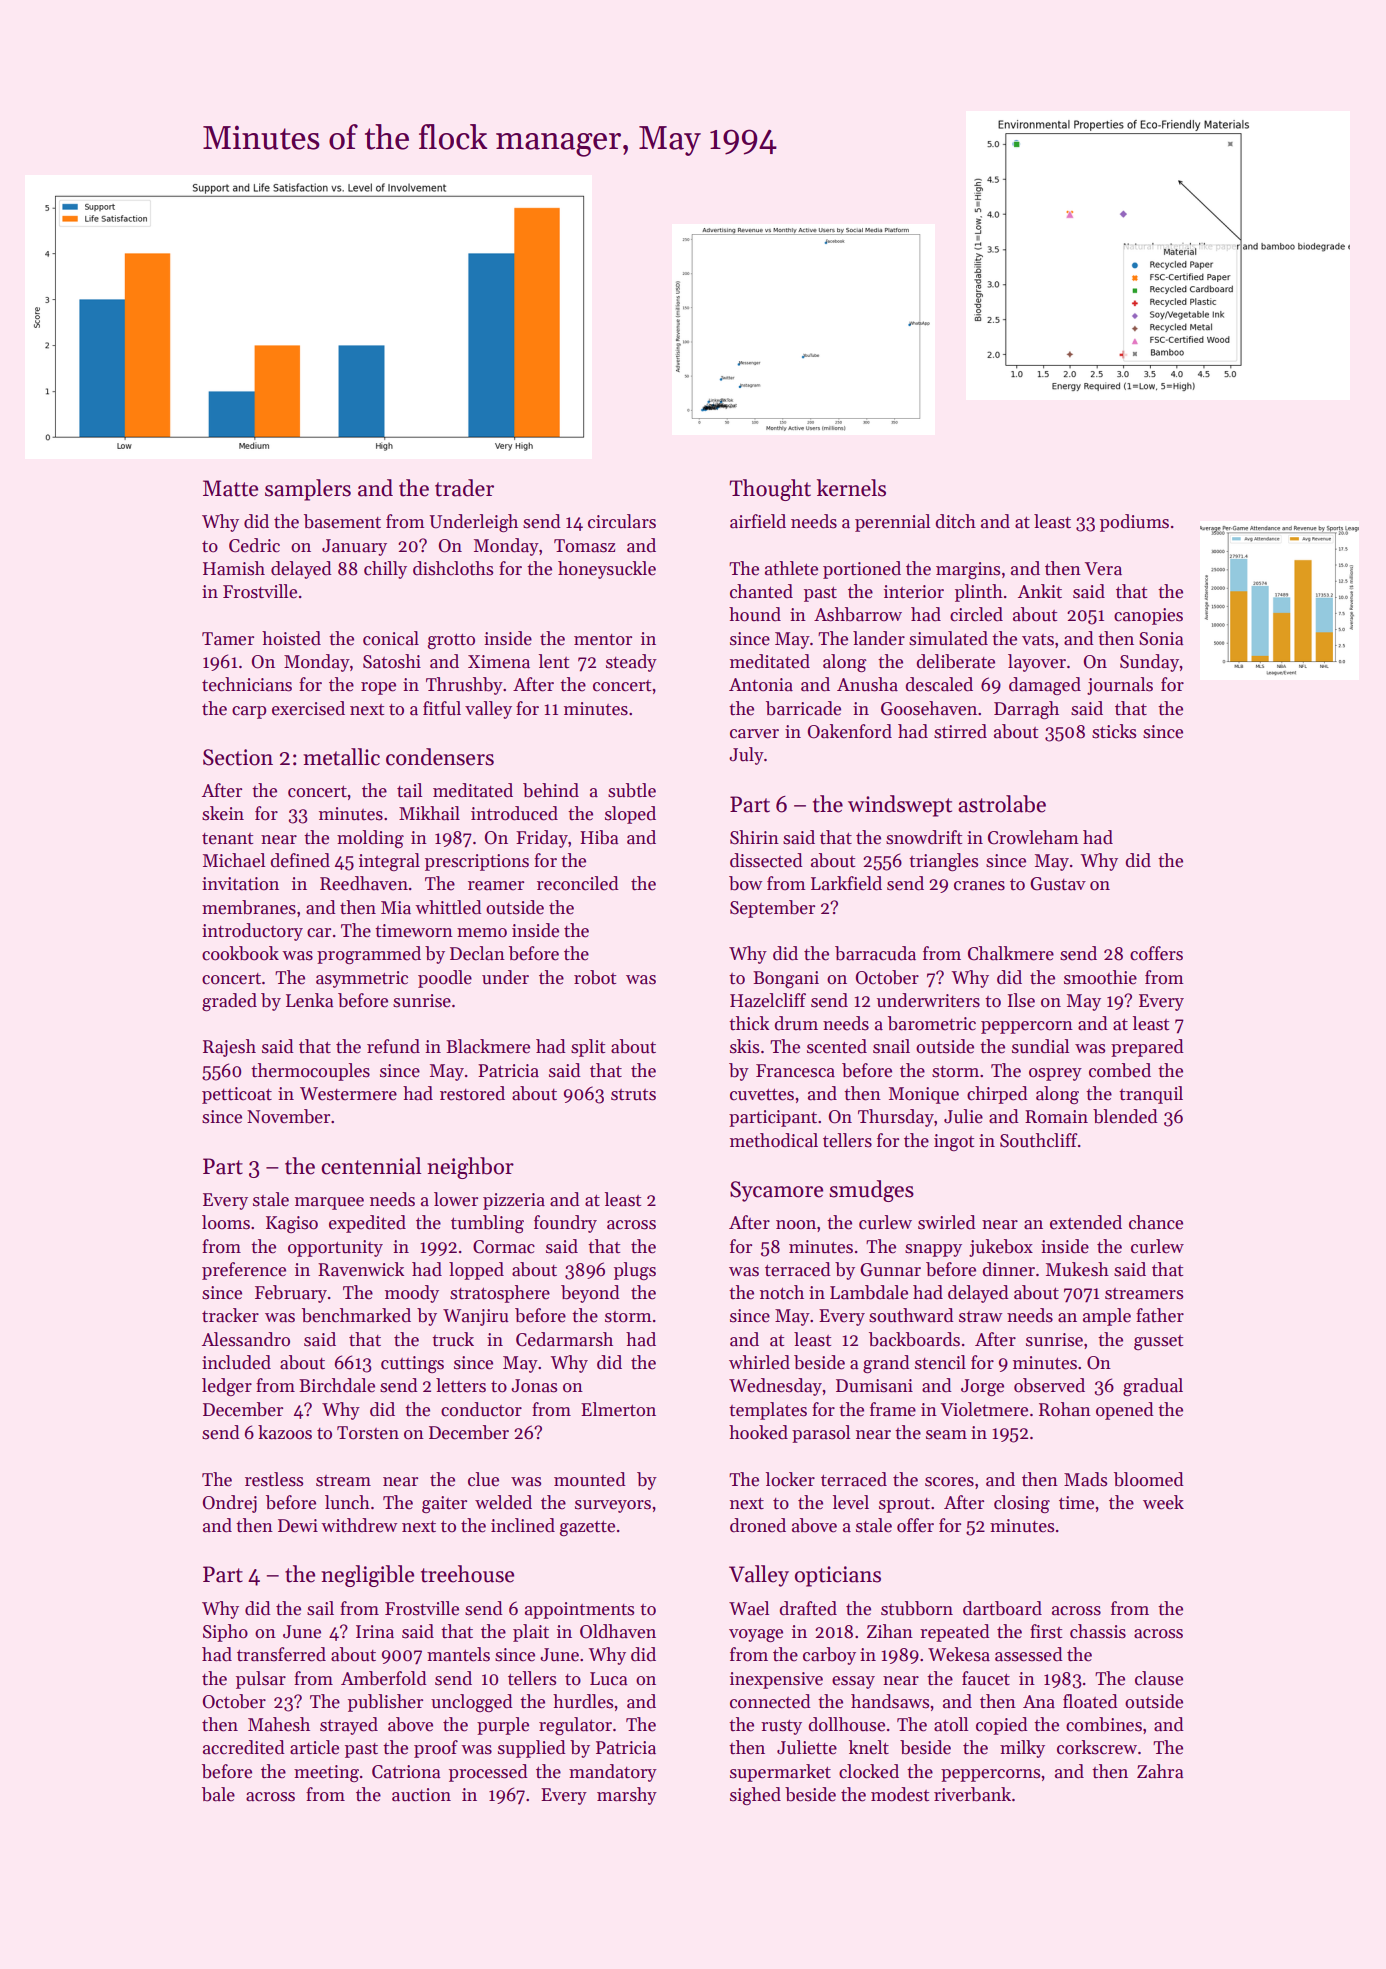  I want to click on atoll, so click(951, 1724).
